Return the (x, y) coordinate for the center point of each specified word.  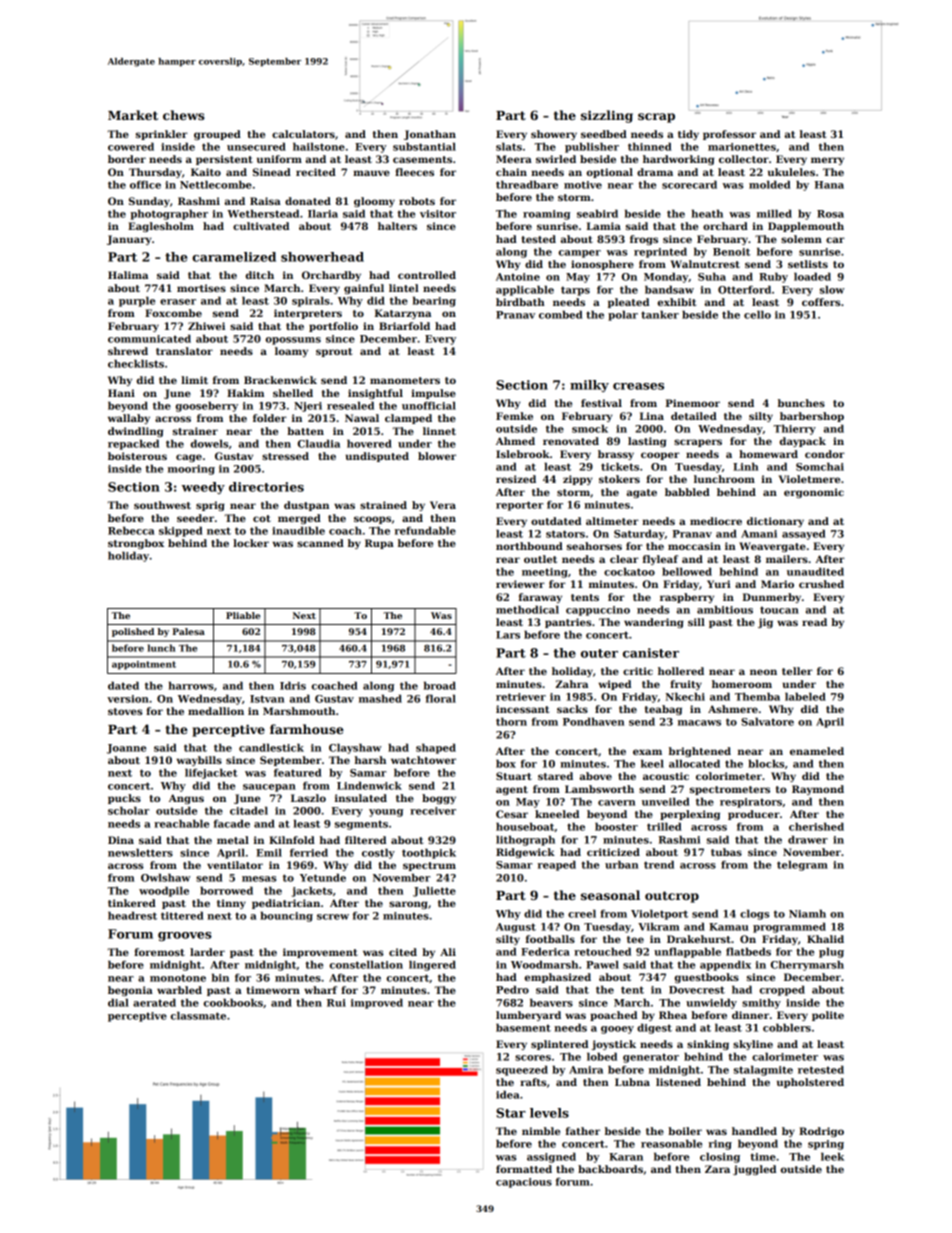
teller (797, 671)
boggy (439, 799)
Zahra (571, 684)
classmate (198, 1015)
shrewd (128, 351)
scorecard (689, 184)
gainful (364, 289)
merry (827, 161)
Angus (186, 799)
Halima (128, 275)
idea (507, 1094)
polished (133, 632)
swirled (556, 159)
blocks (766, 763)
